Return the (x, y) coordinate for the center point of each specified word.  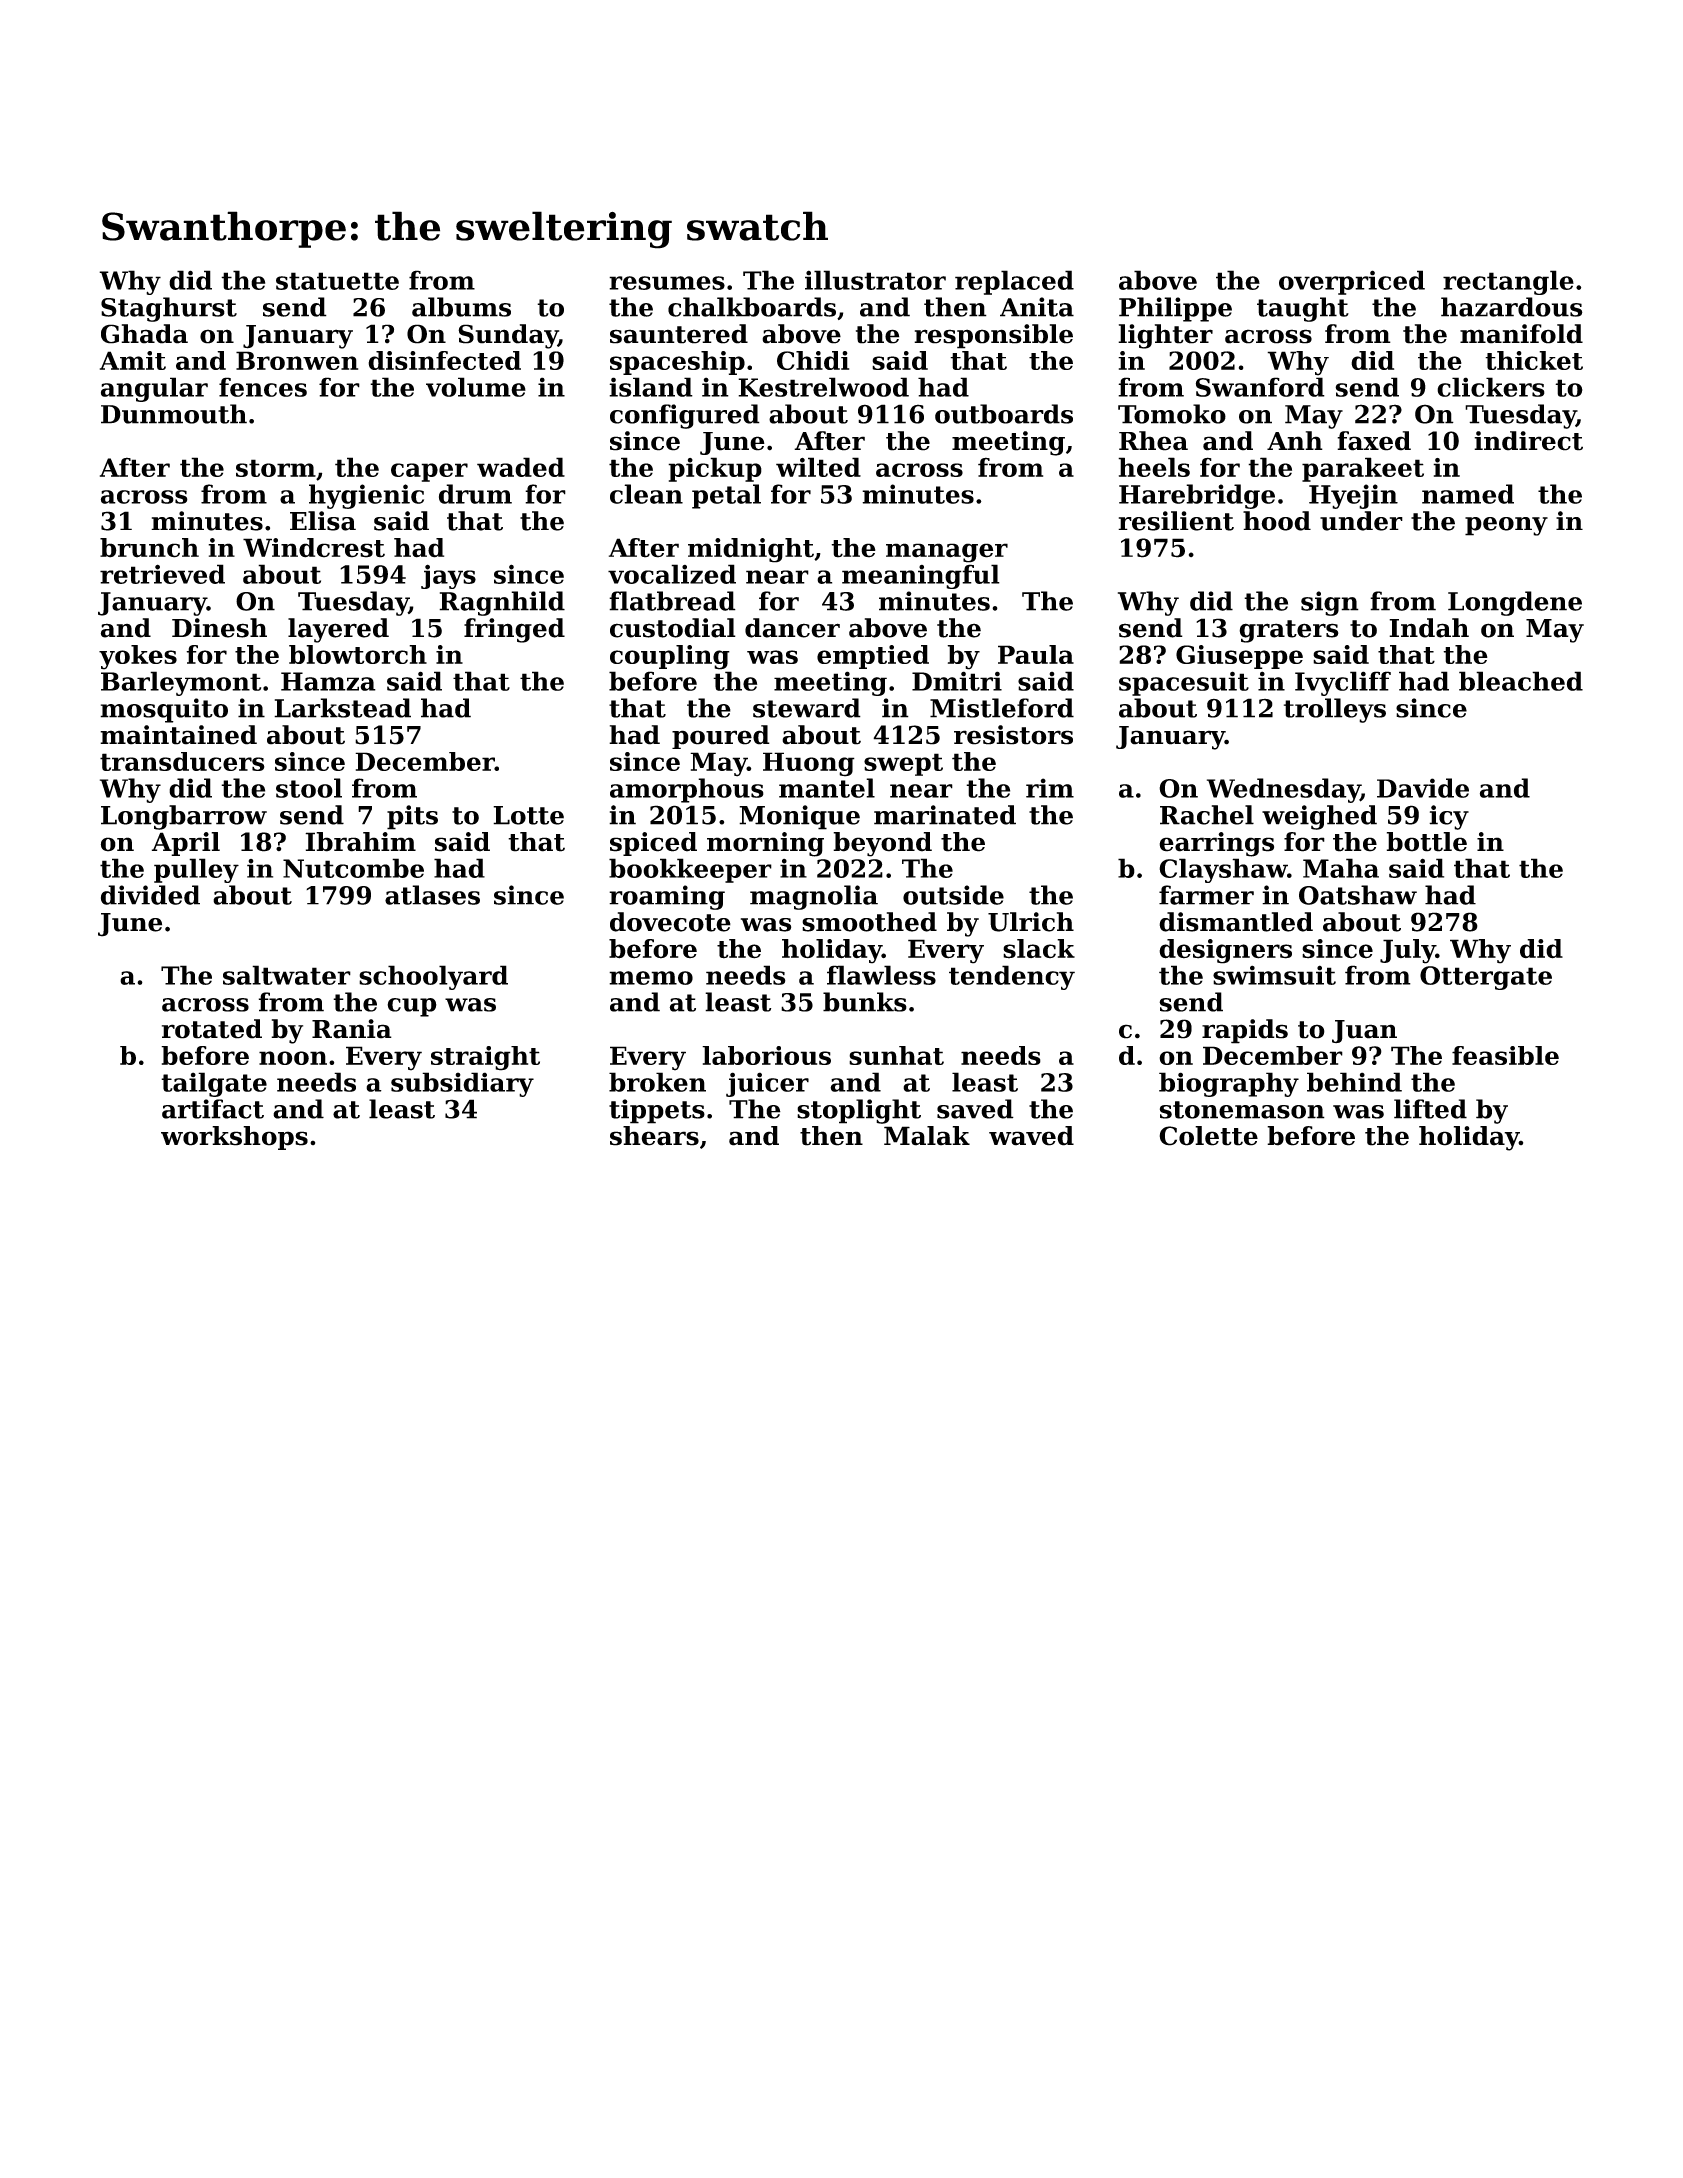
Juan (1364, 1031)
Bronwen (297, 360)
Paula (1036, 654)
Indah (1429, 628)
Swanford (1260, 387)
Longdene (1515, 603)
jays (448, 576)
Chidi (813, 360)
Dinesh (219, 628)
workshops (234, 1138)
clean (646, 494)
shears (654, 1136)
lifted (1430, 1109)
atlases (432, 895)
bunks (865, 1002)
